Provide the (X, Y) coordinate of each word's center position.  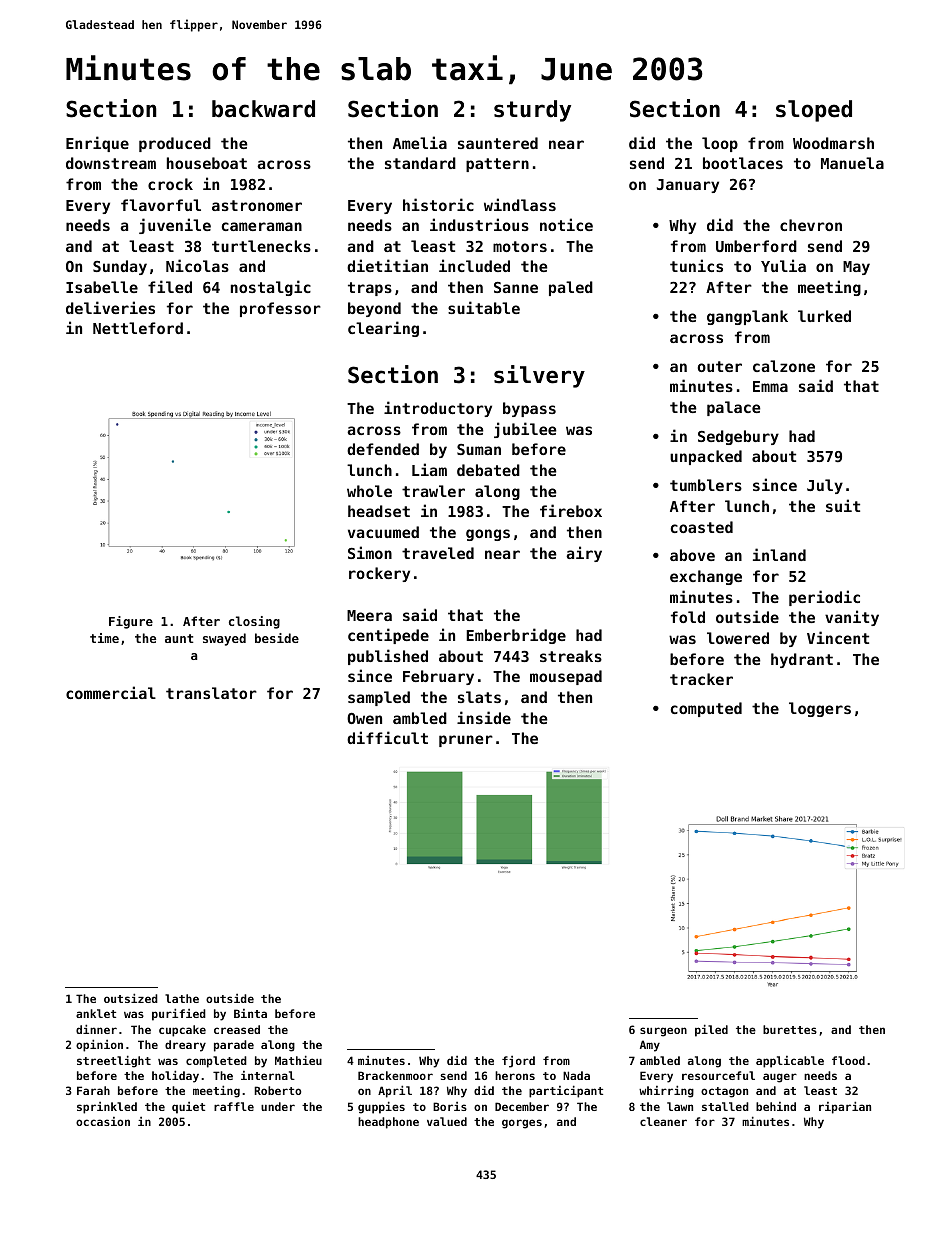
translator (211, 693)
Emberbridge (516, 636)
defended (383, 449)
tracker (701, 679)
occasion (103, 1121)
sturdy (532, 111)
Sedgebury (738, 437)
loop (720, 144)
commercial (111, 692)
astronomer (257, 205)
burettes (790, 1029)
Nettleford (138, 328)
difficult (387, 737)
